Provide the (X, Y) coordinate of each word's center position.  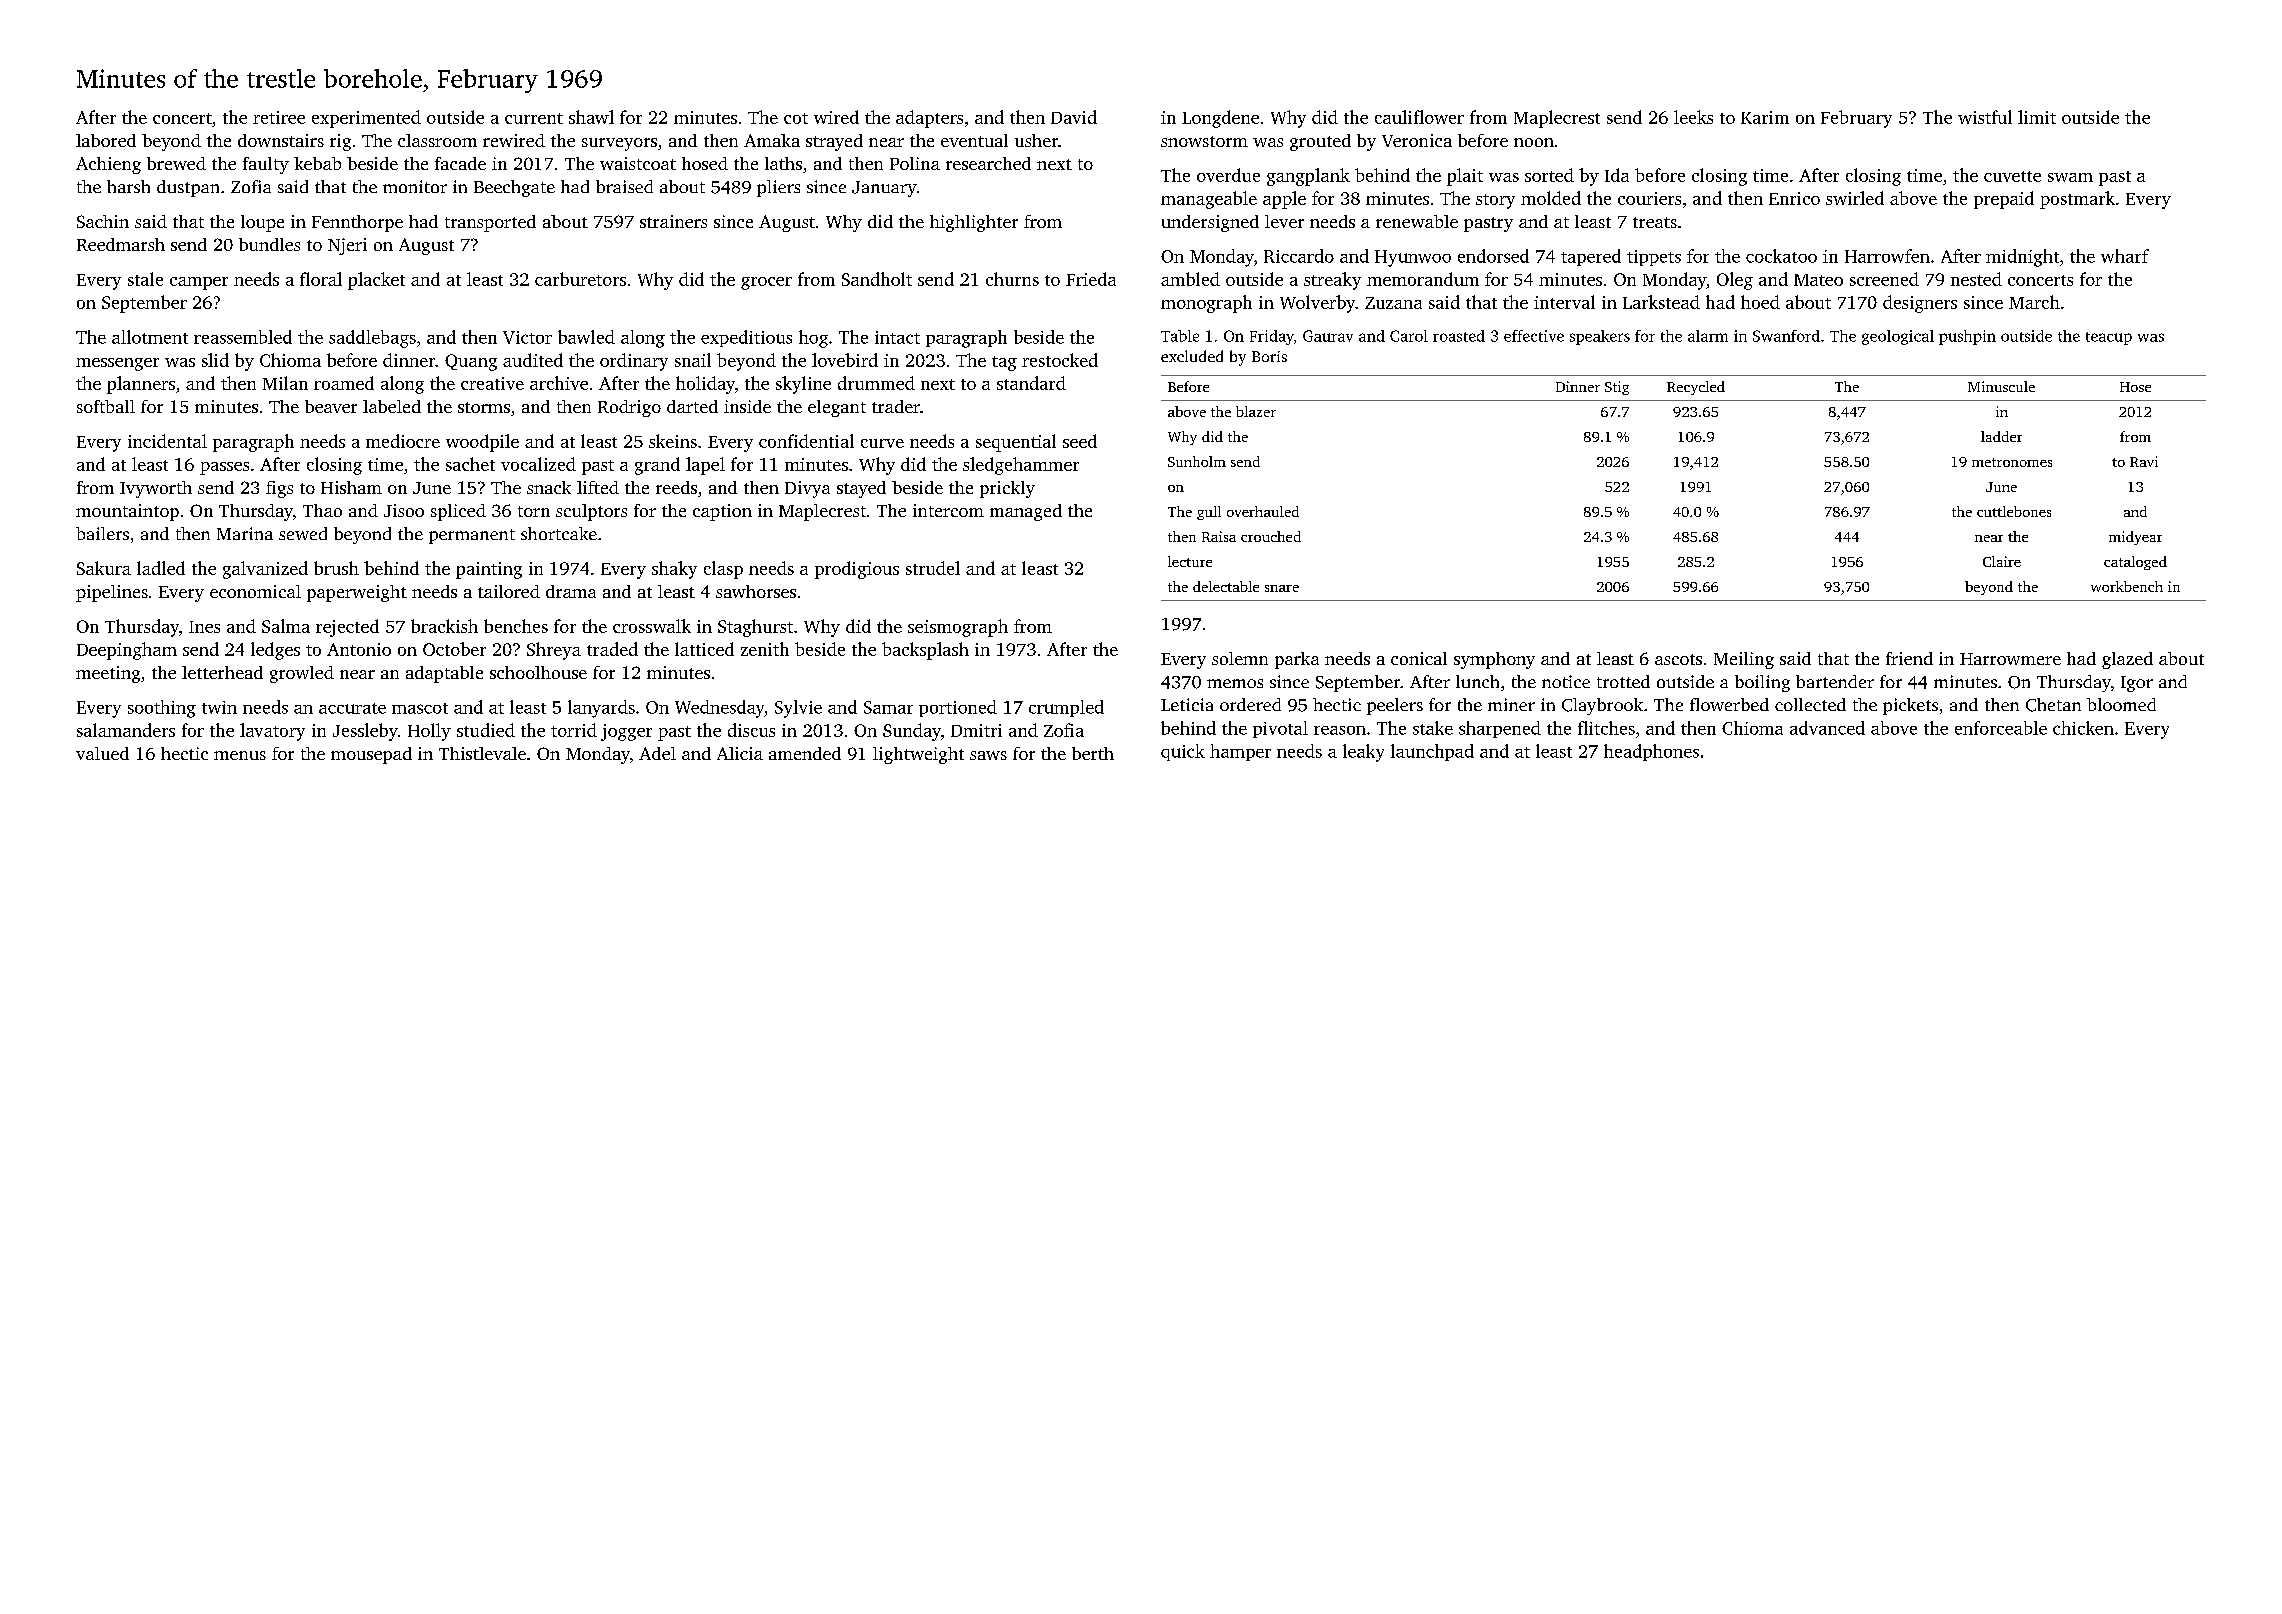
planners (141, 385)
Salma (286, 626)
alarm (1708, 336)
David (1074, 117)
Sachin (103, 221)
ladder (2001, 436)
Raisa (1219, 536)
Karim (1765, 117)
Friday (1272, 337)
